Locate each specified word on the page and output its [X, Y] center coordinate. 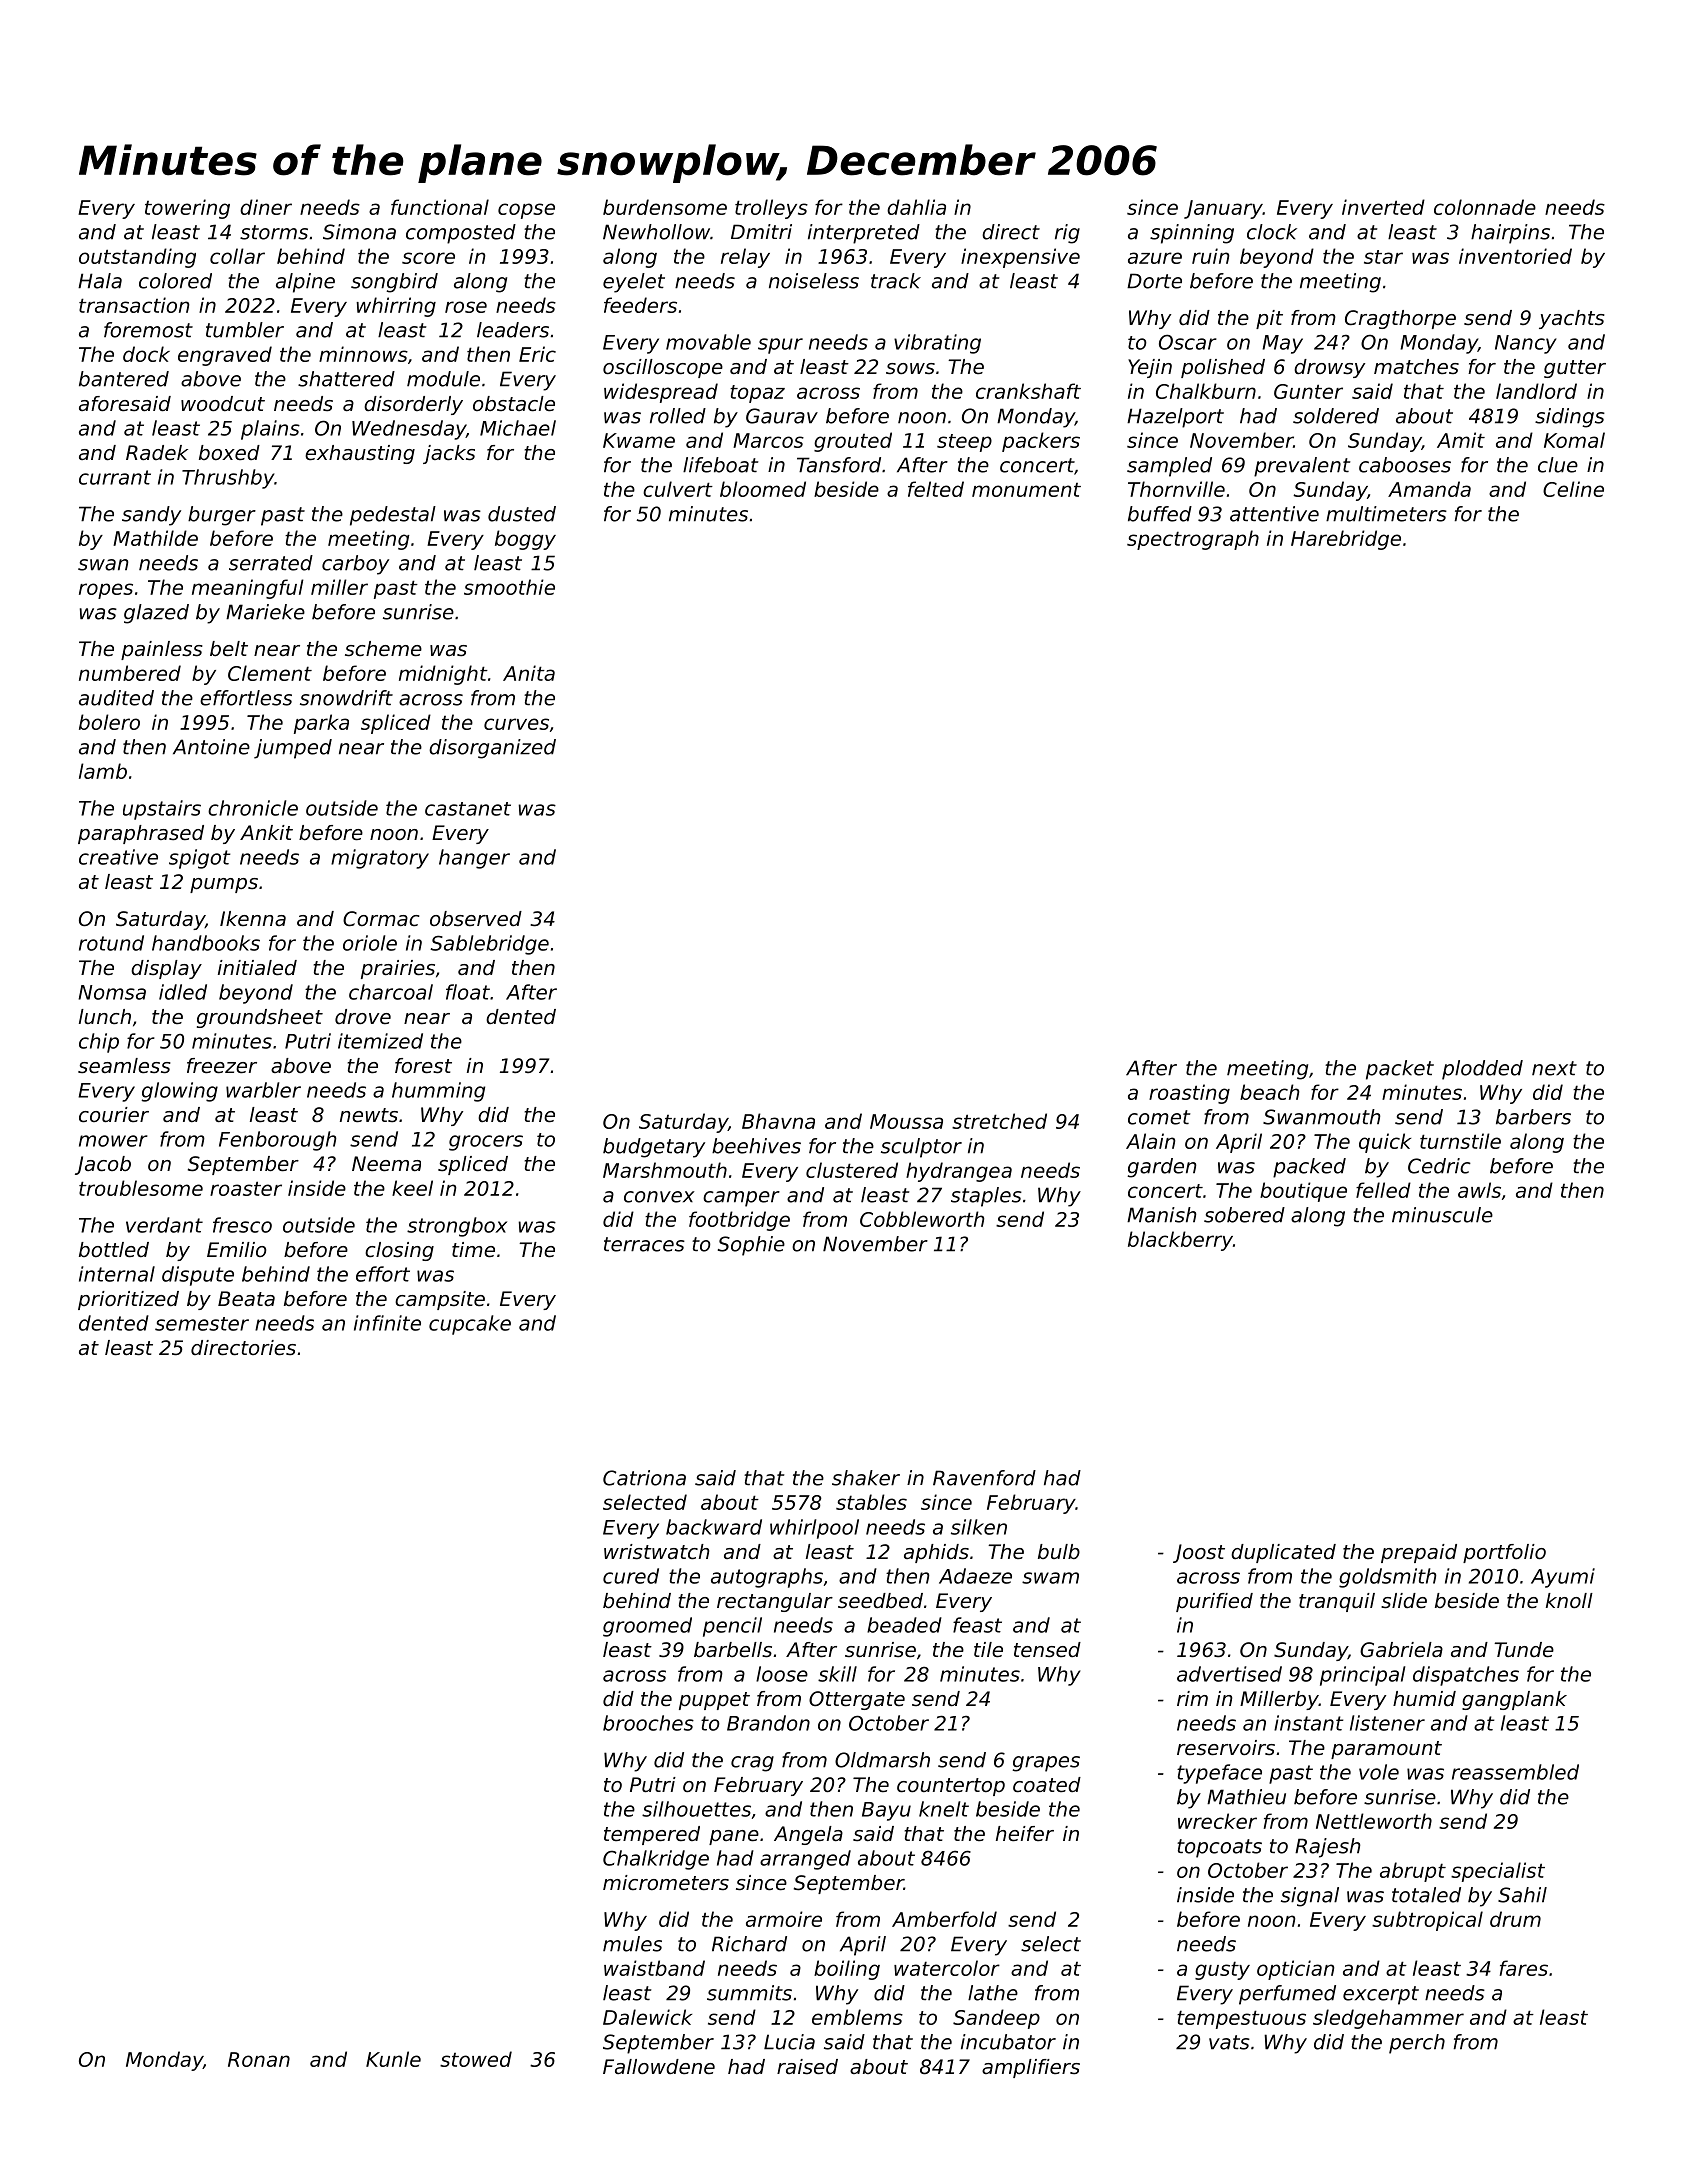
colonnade [1485, 207]
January [1223, 209]
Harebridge [1346, 540]
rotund [111, 943]
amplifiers [1031, 2068]
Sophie [751, 1246]
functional [440, 207]
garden [1162, 1168]
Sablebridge [489, 945]
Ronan [259, 2059]
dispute [198, 1276]
